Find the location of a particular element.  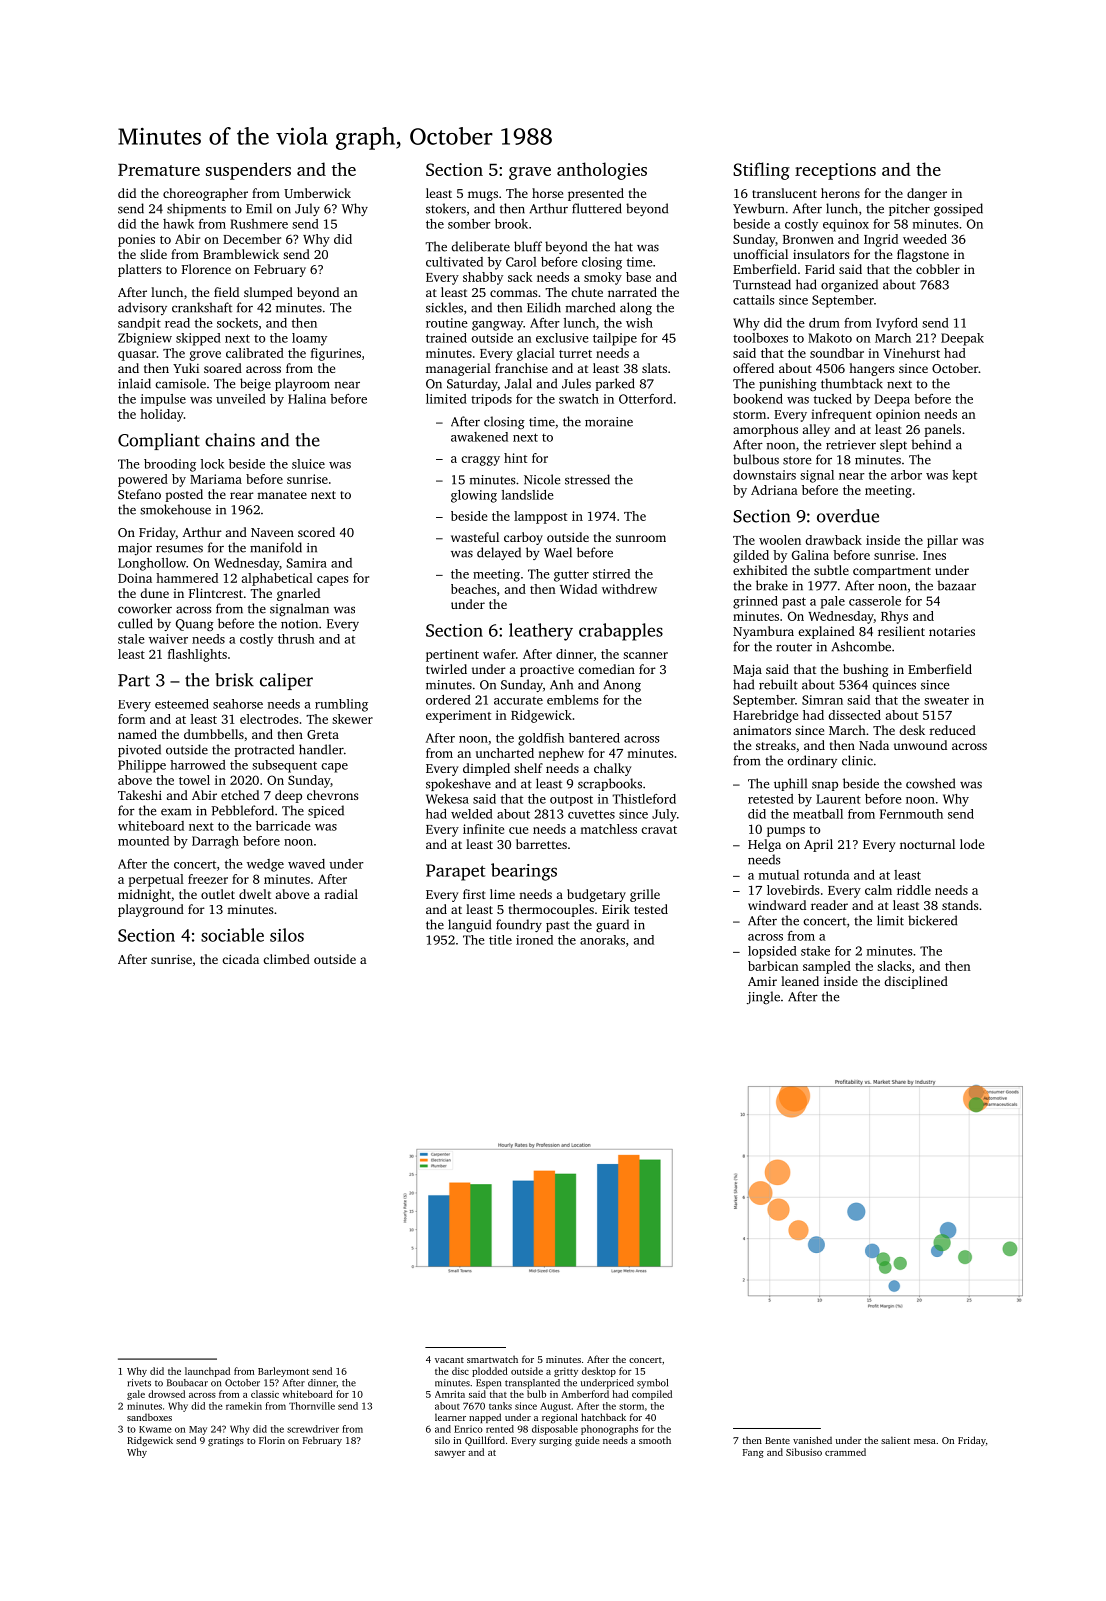

glowing is located at coordinates (474, 496).
